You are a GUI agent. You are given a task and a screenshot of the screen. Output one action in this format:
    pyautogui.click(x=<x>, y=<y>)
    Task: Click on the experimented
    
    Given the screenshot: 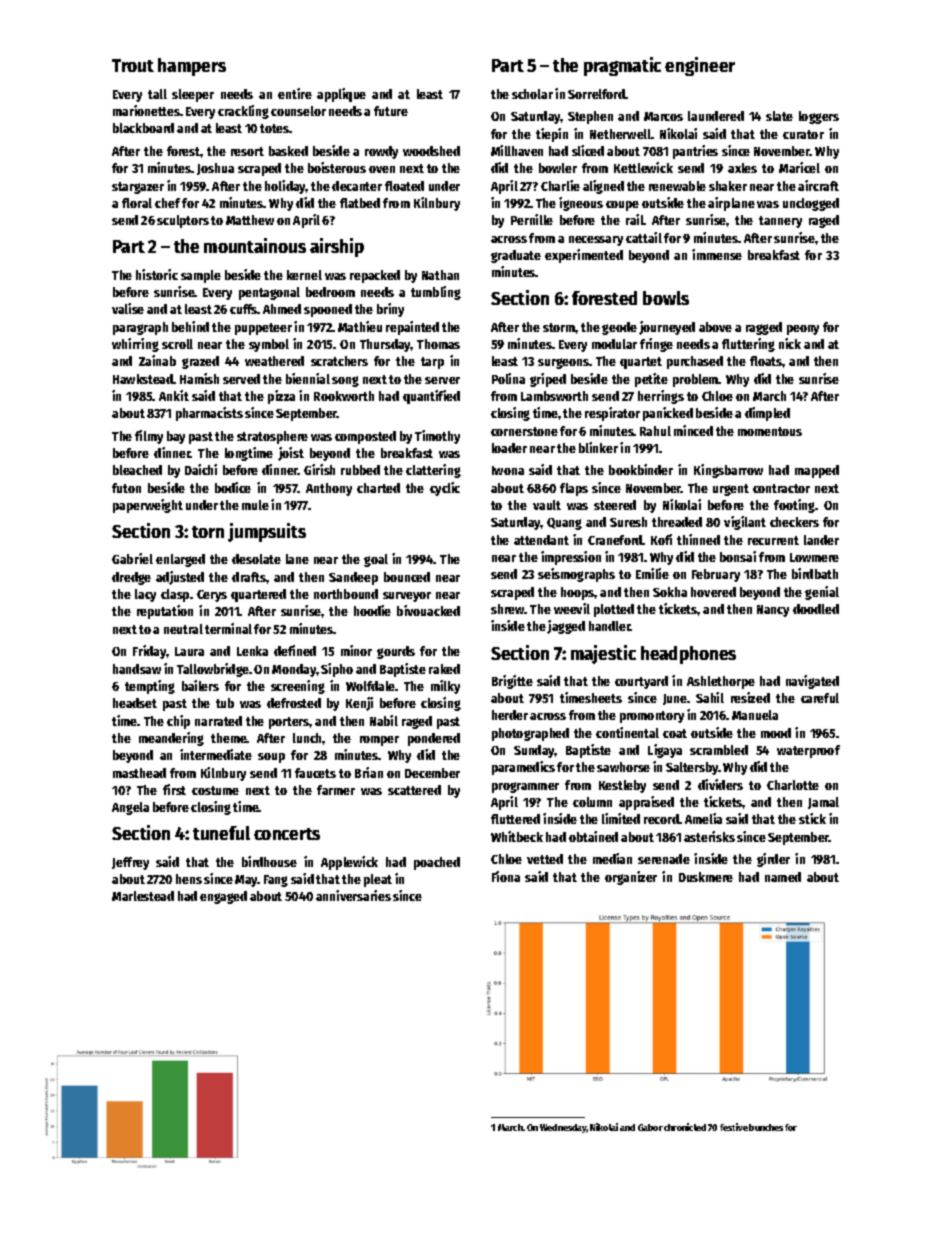 What is the action you would take?
    pyautogui.click(x=584, y=256)
